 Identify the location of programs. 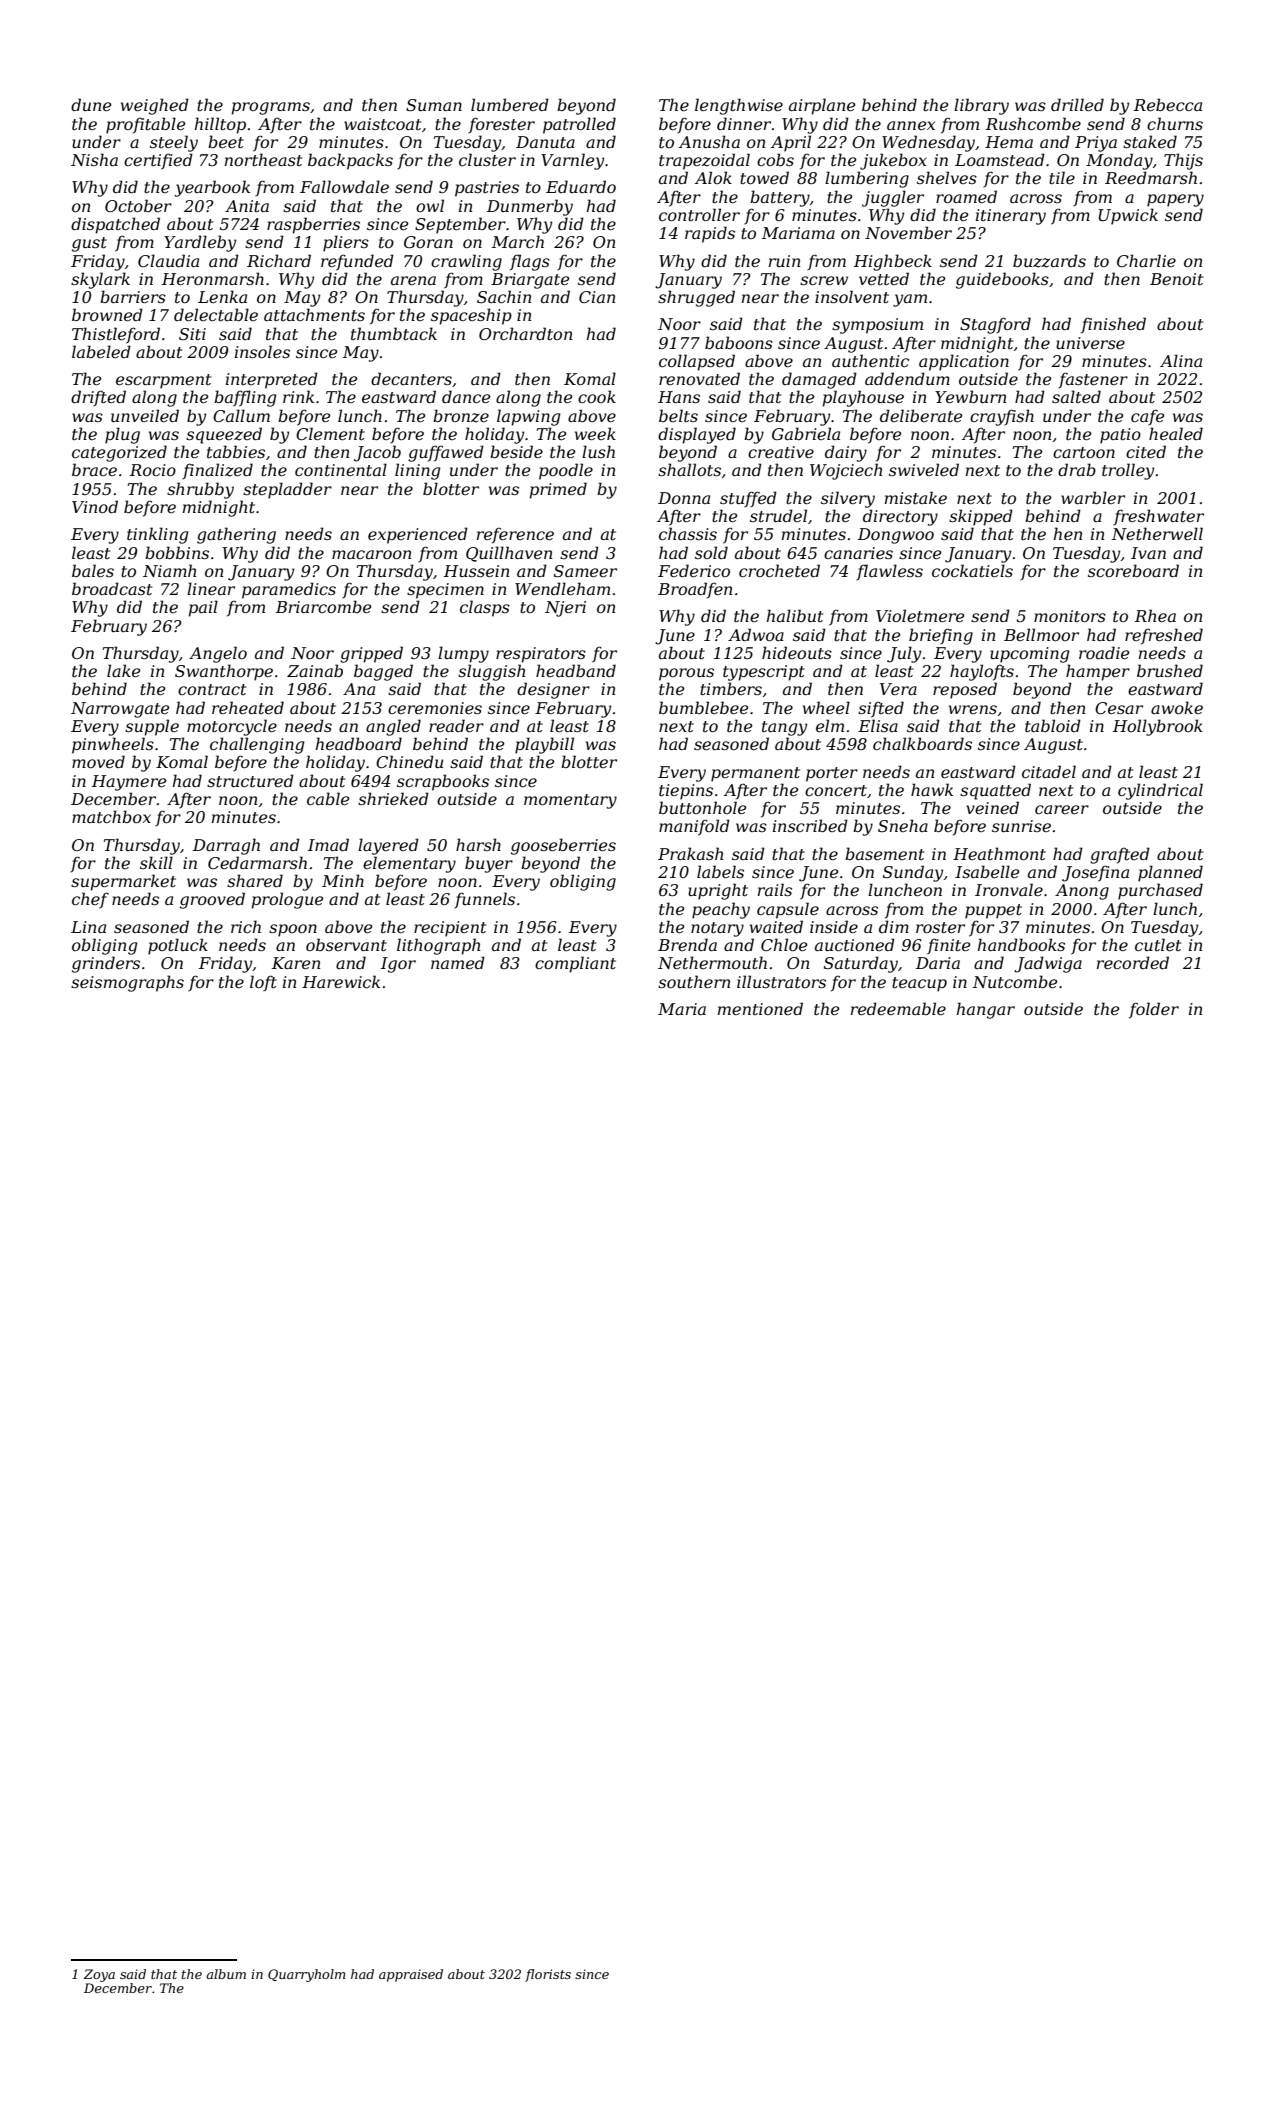
(271, 108).
